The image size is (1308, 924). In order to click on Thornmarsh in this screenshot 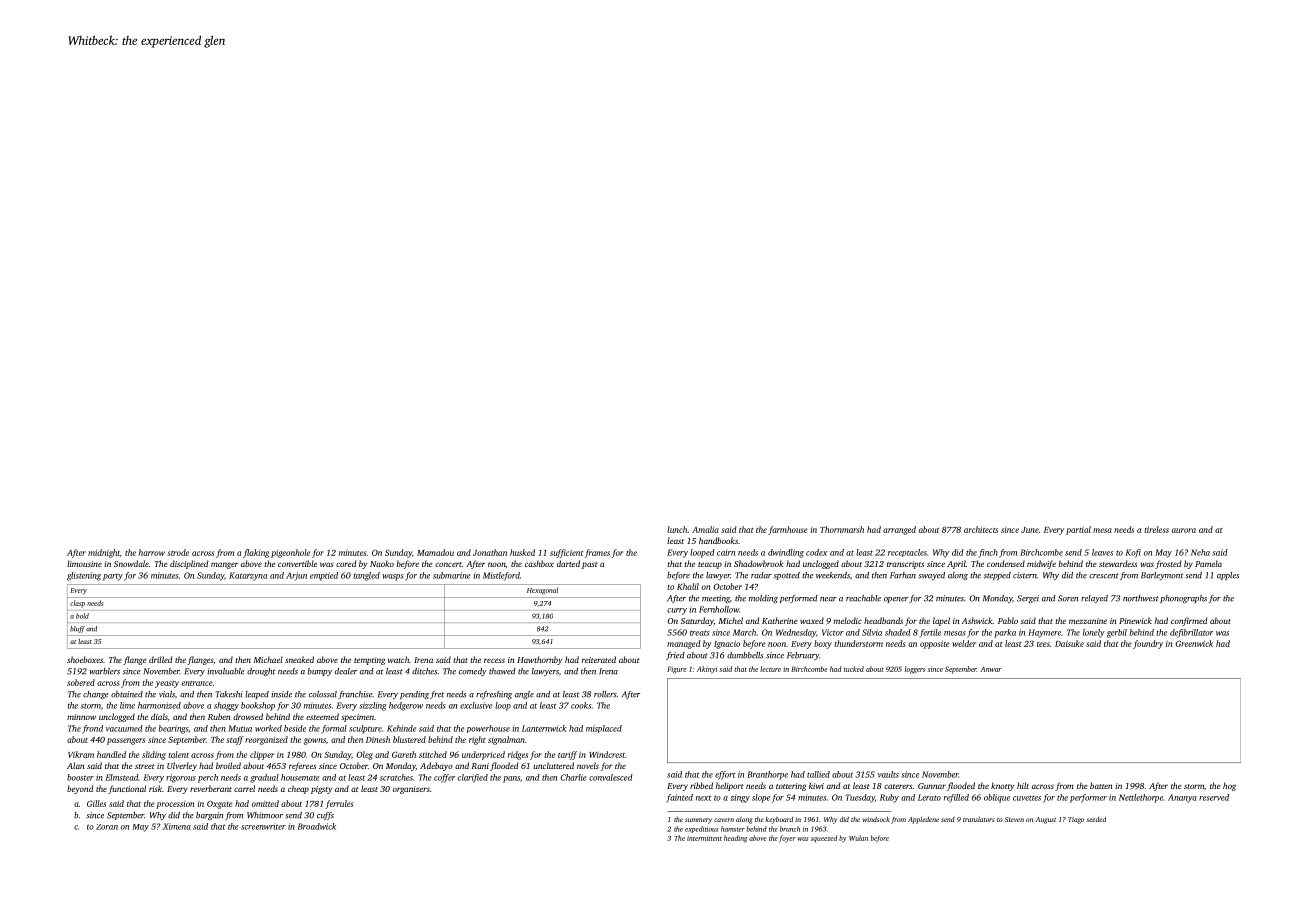, I will do `click(842, 529)`.
